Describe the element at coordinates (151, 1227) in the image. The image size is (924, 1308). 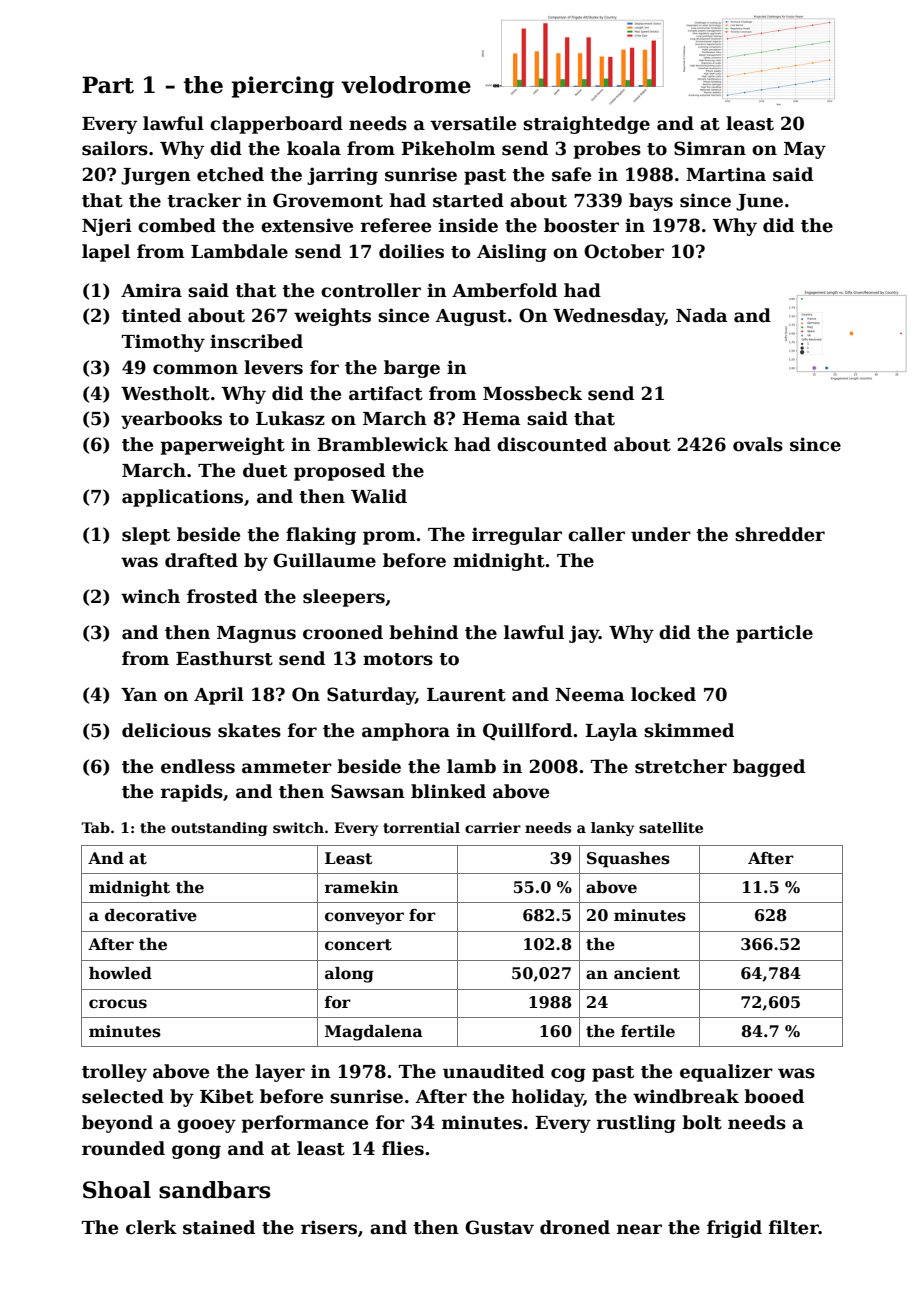
I see `clerk` at that location.
